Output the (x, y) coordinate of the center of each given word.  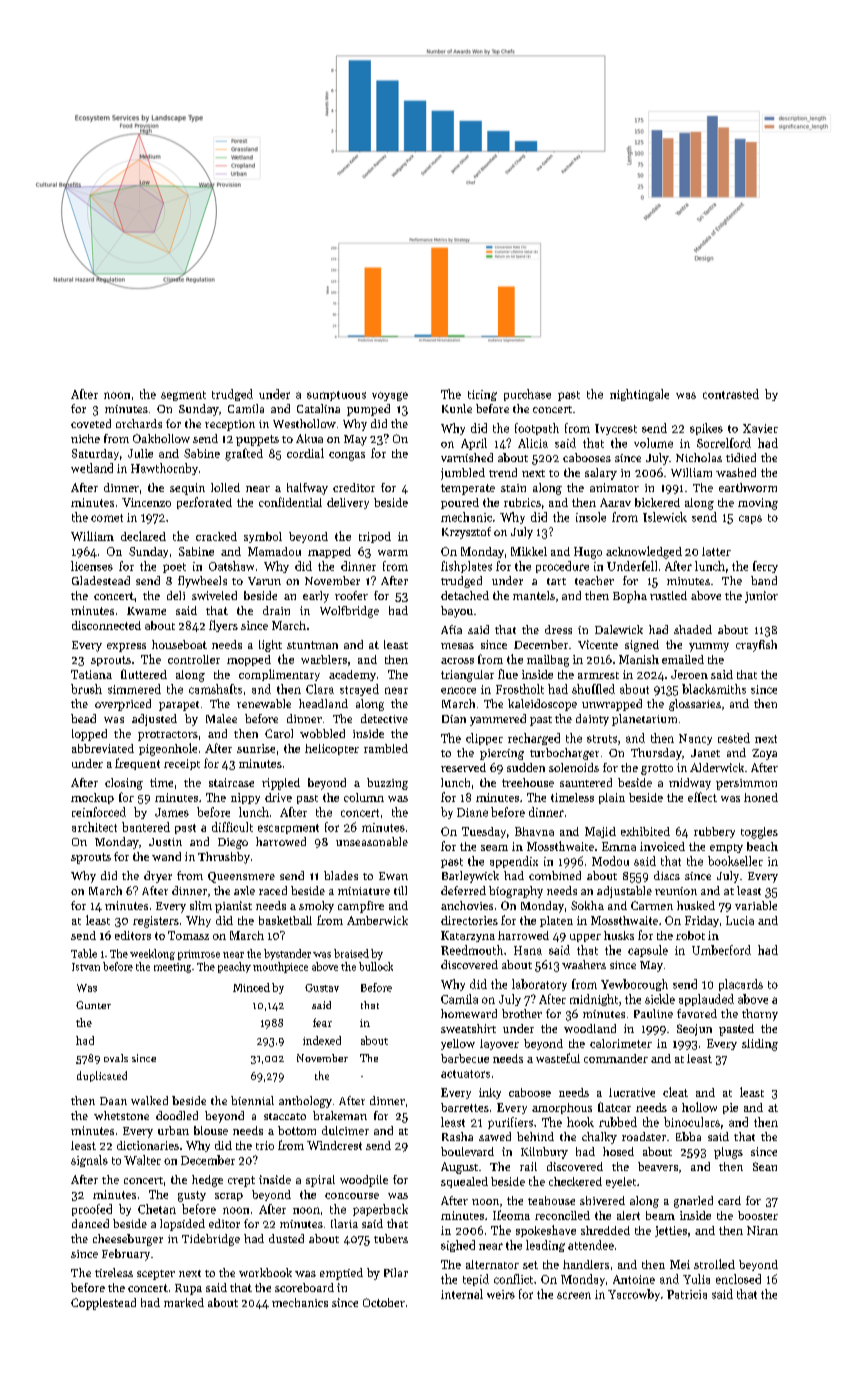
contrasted (731, 394)
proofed (92, 1210)
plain (612, 798)
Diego (233, 843)
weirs (501, 1294)
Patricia (687, 1294)
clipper (484, 739)
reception (230, 425)
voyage (390, 396)
